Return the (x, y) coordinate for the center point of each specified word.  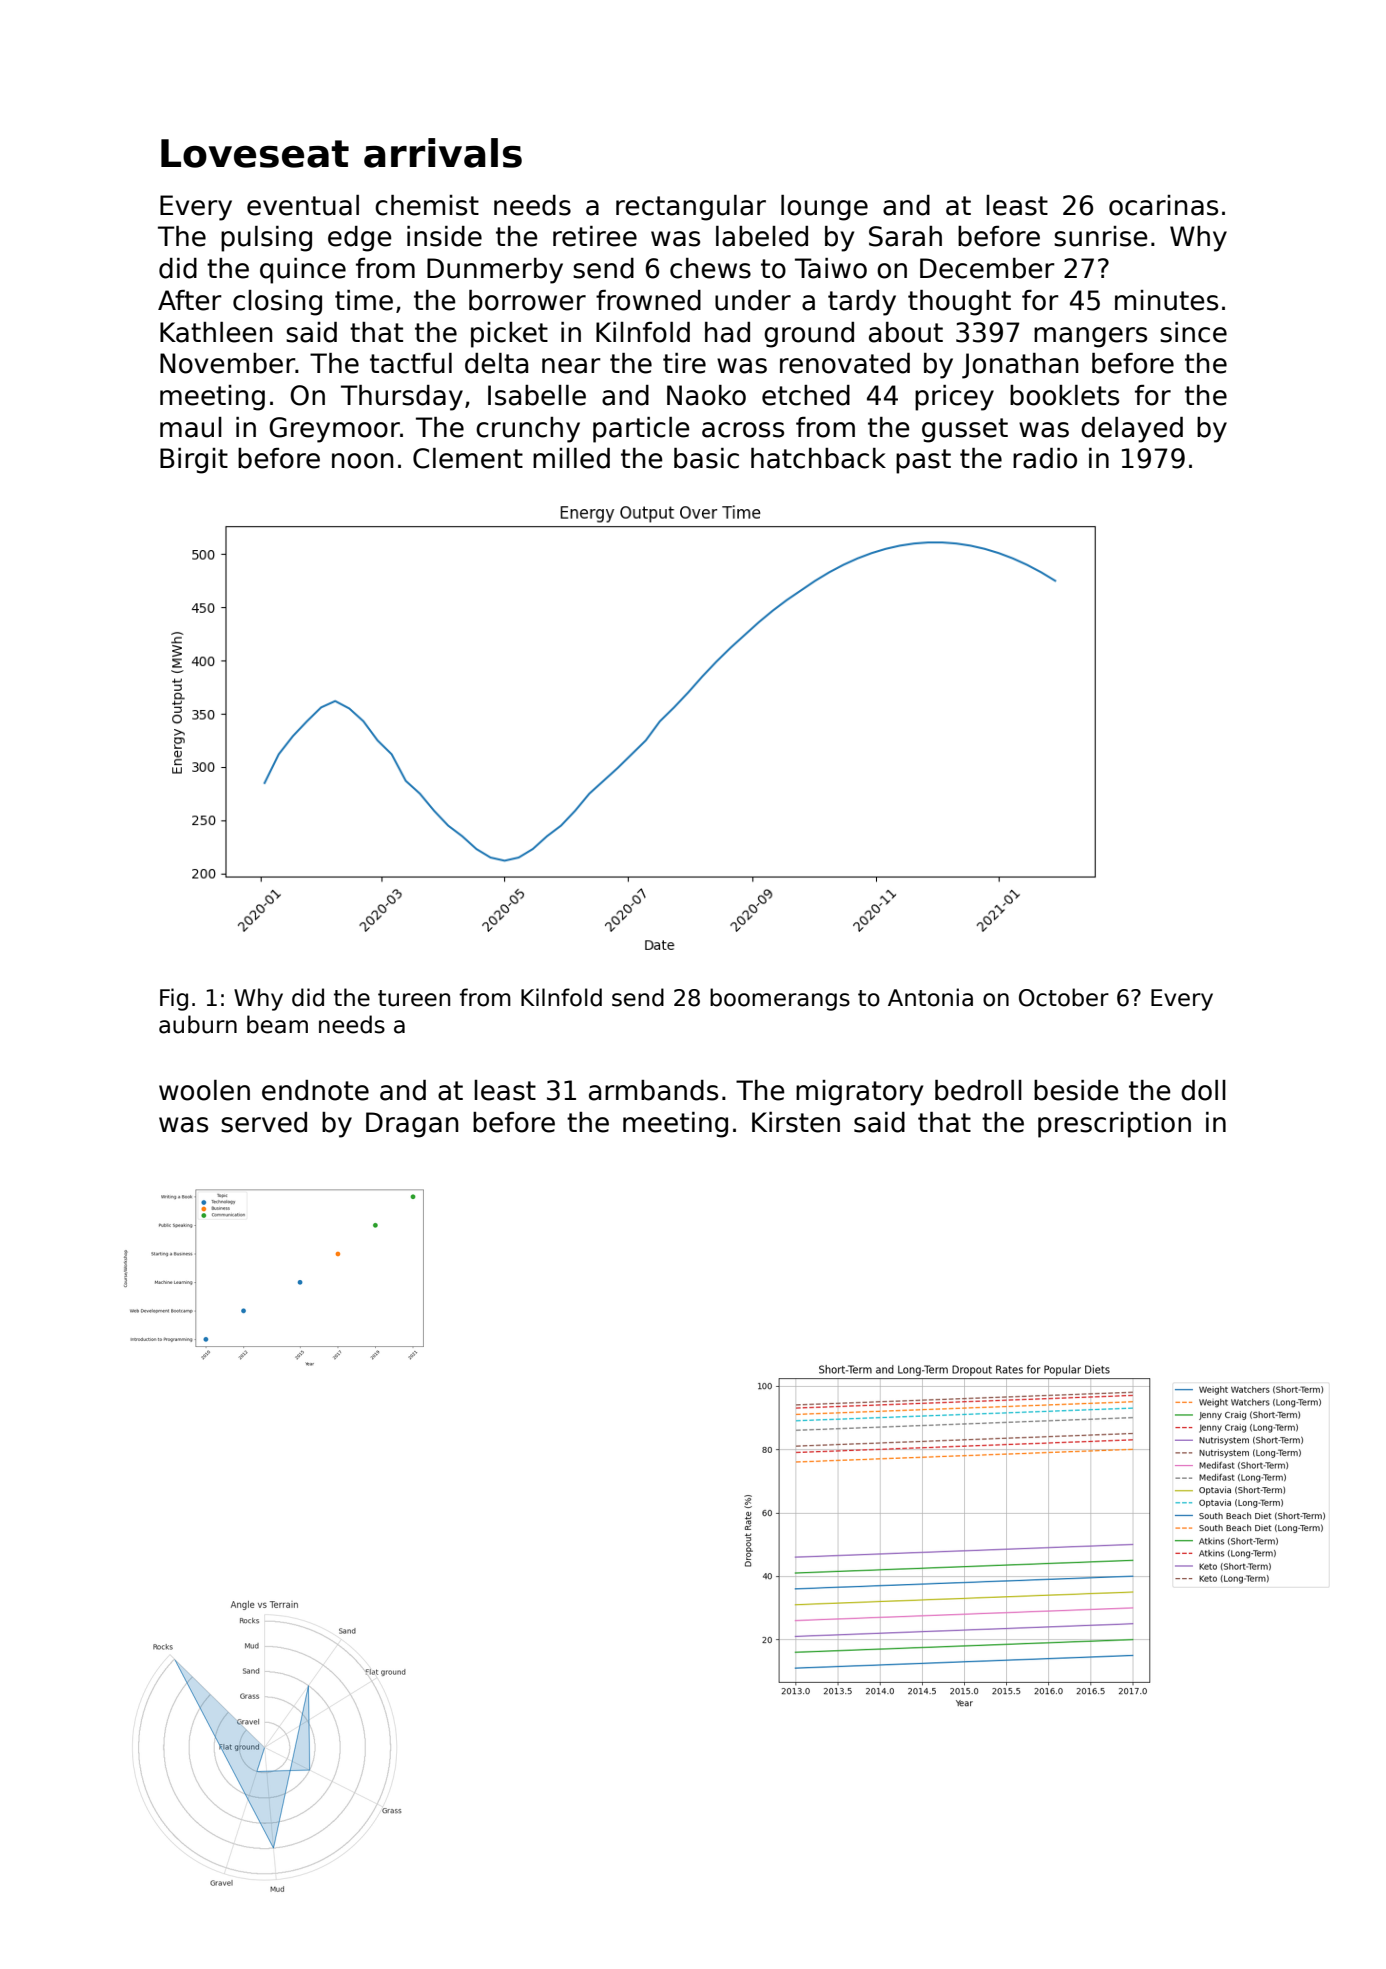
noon (363, 461)
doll (1203, 1090)
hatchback (818, 458)
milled (571, 458)
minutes (1166, 300)
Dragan (412, 1125)
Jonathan (1020, 366)
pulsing (266, 239)
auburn (198, 1024)
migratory (859, 1093)
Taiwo (831, 268)
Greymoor (334, 430)
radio (1045, 458)
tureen (414, 998)
